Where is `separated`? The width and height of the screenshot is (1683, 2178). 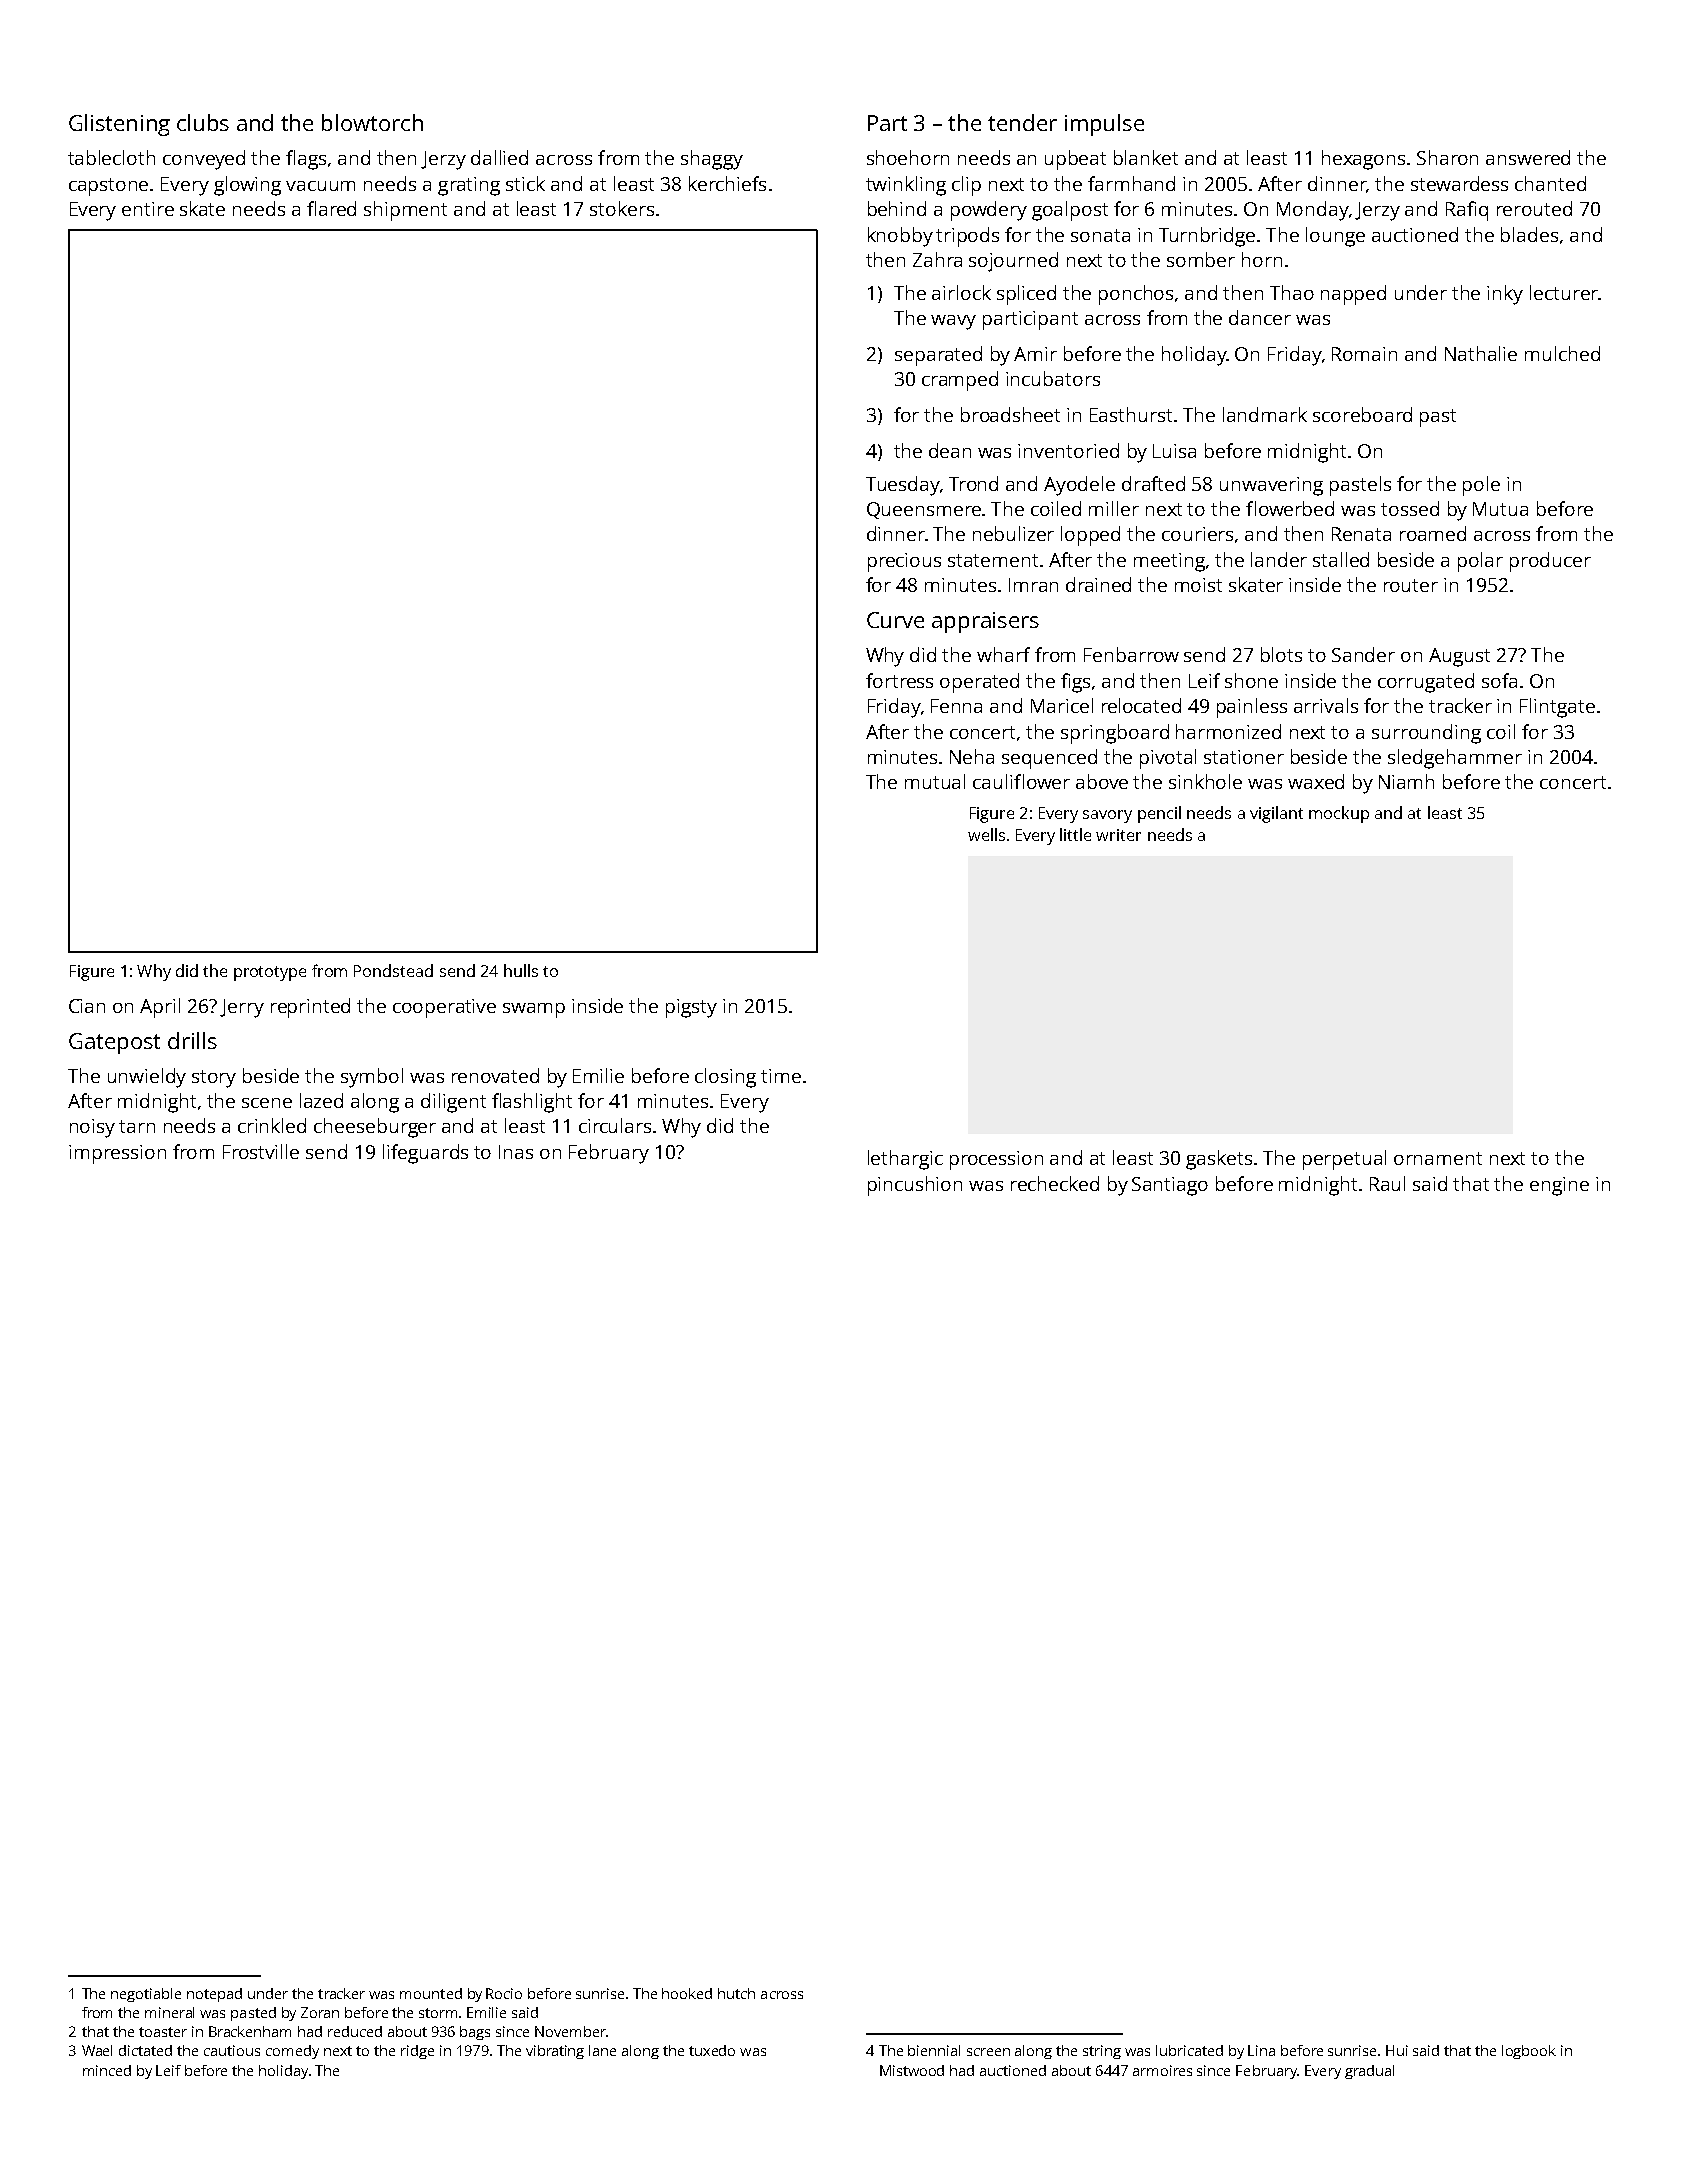
separated is located at coordinates (938, 356).
